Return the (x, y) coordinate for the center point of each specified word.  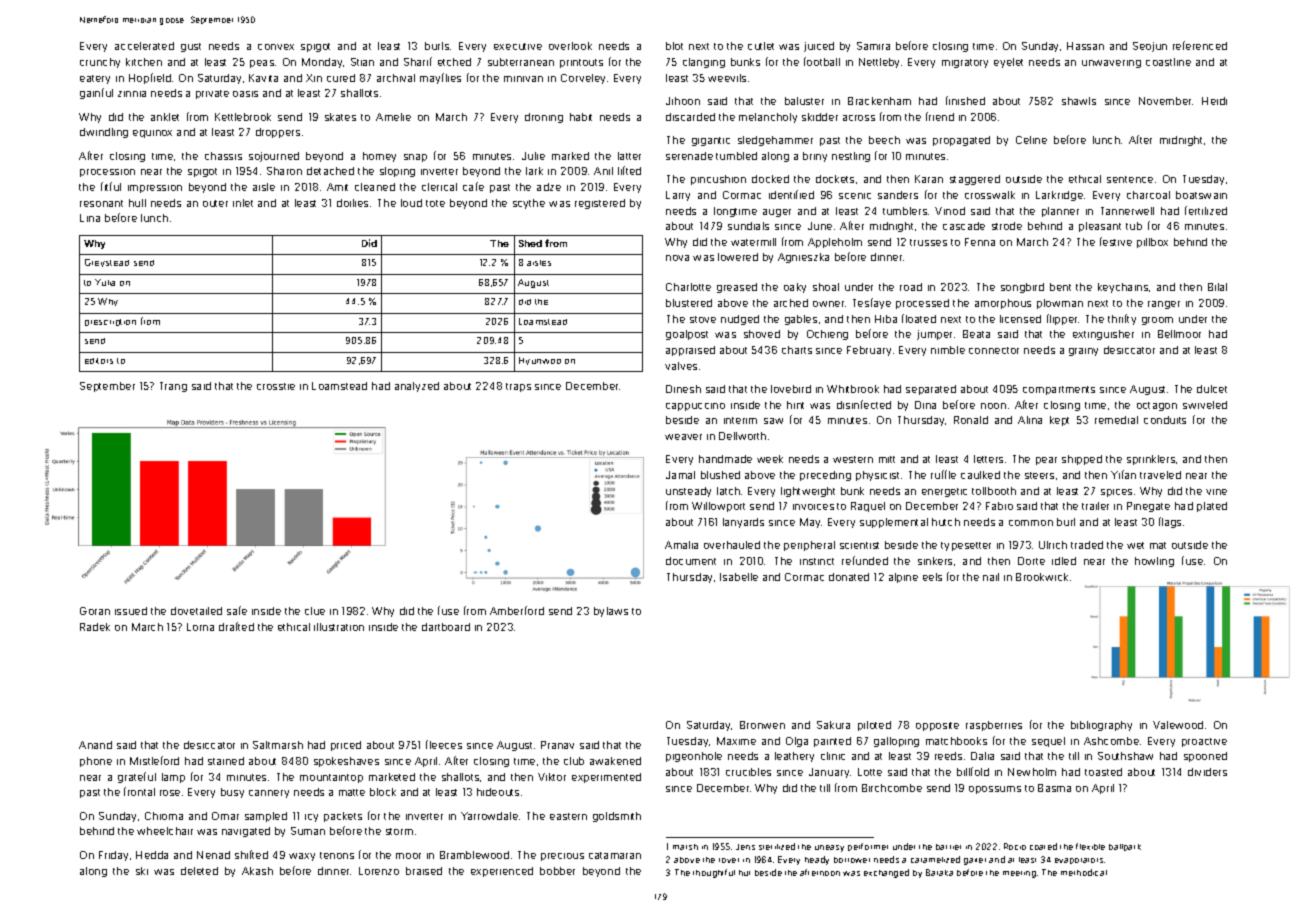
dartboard (446, 627)
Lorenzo (379, 871)
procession (107, 173)
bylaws (611, 612)
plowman (1060, 304)
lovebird (791, 389)
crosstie (276, 386)
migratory (965, 63)
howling (1154, 562)
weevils (727, 78)
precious (562, 857)
